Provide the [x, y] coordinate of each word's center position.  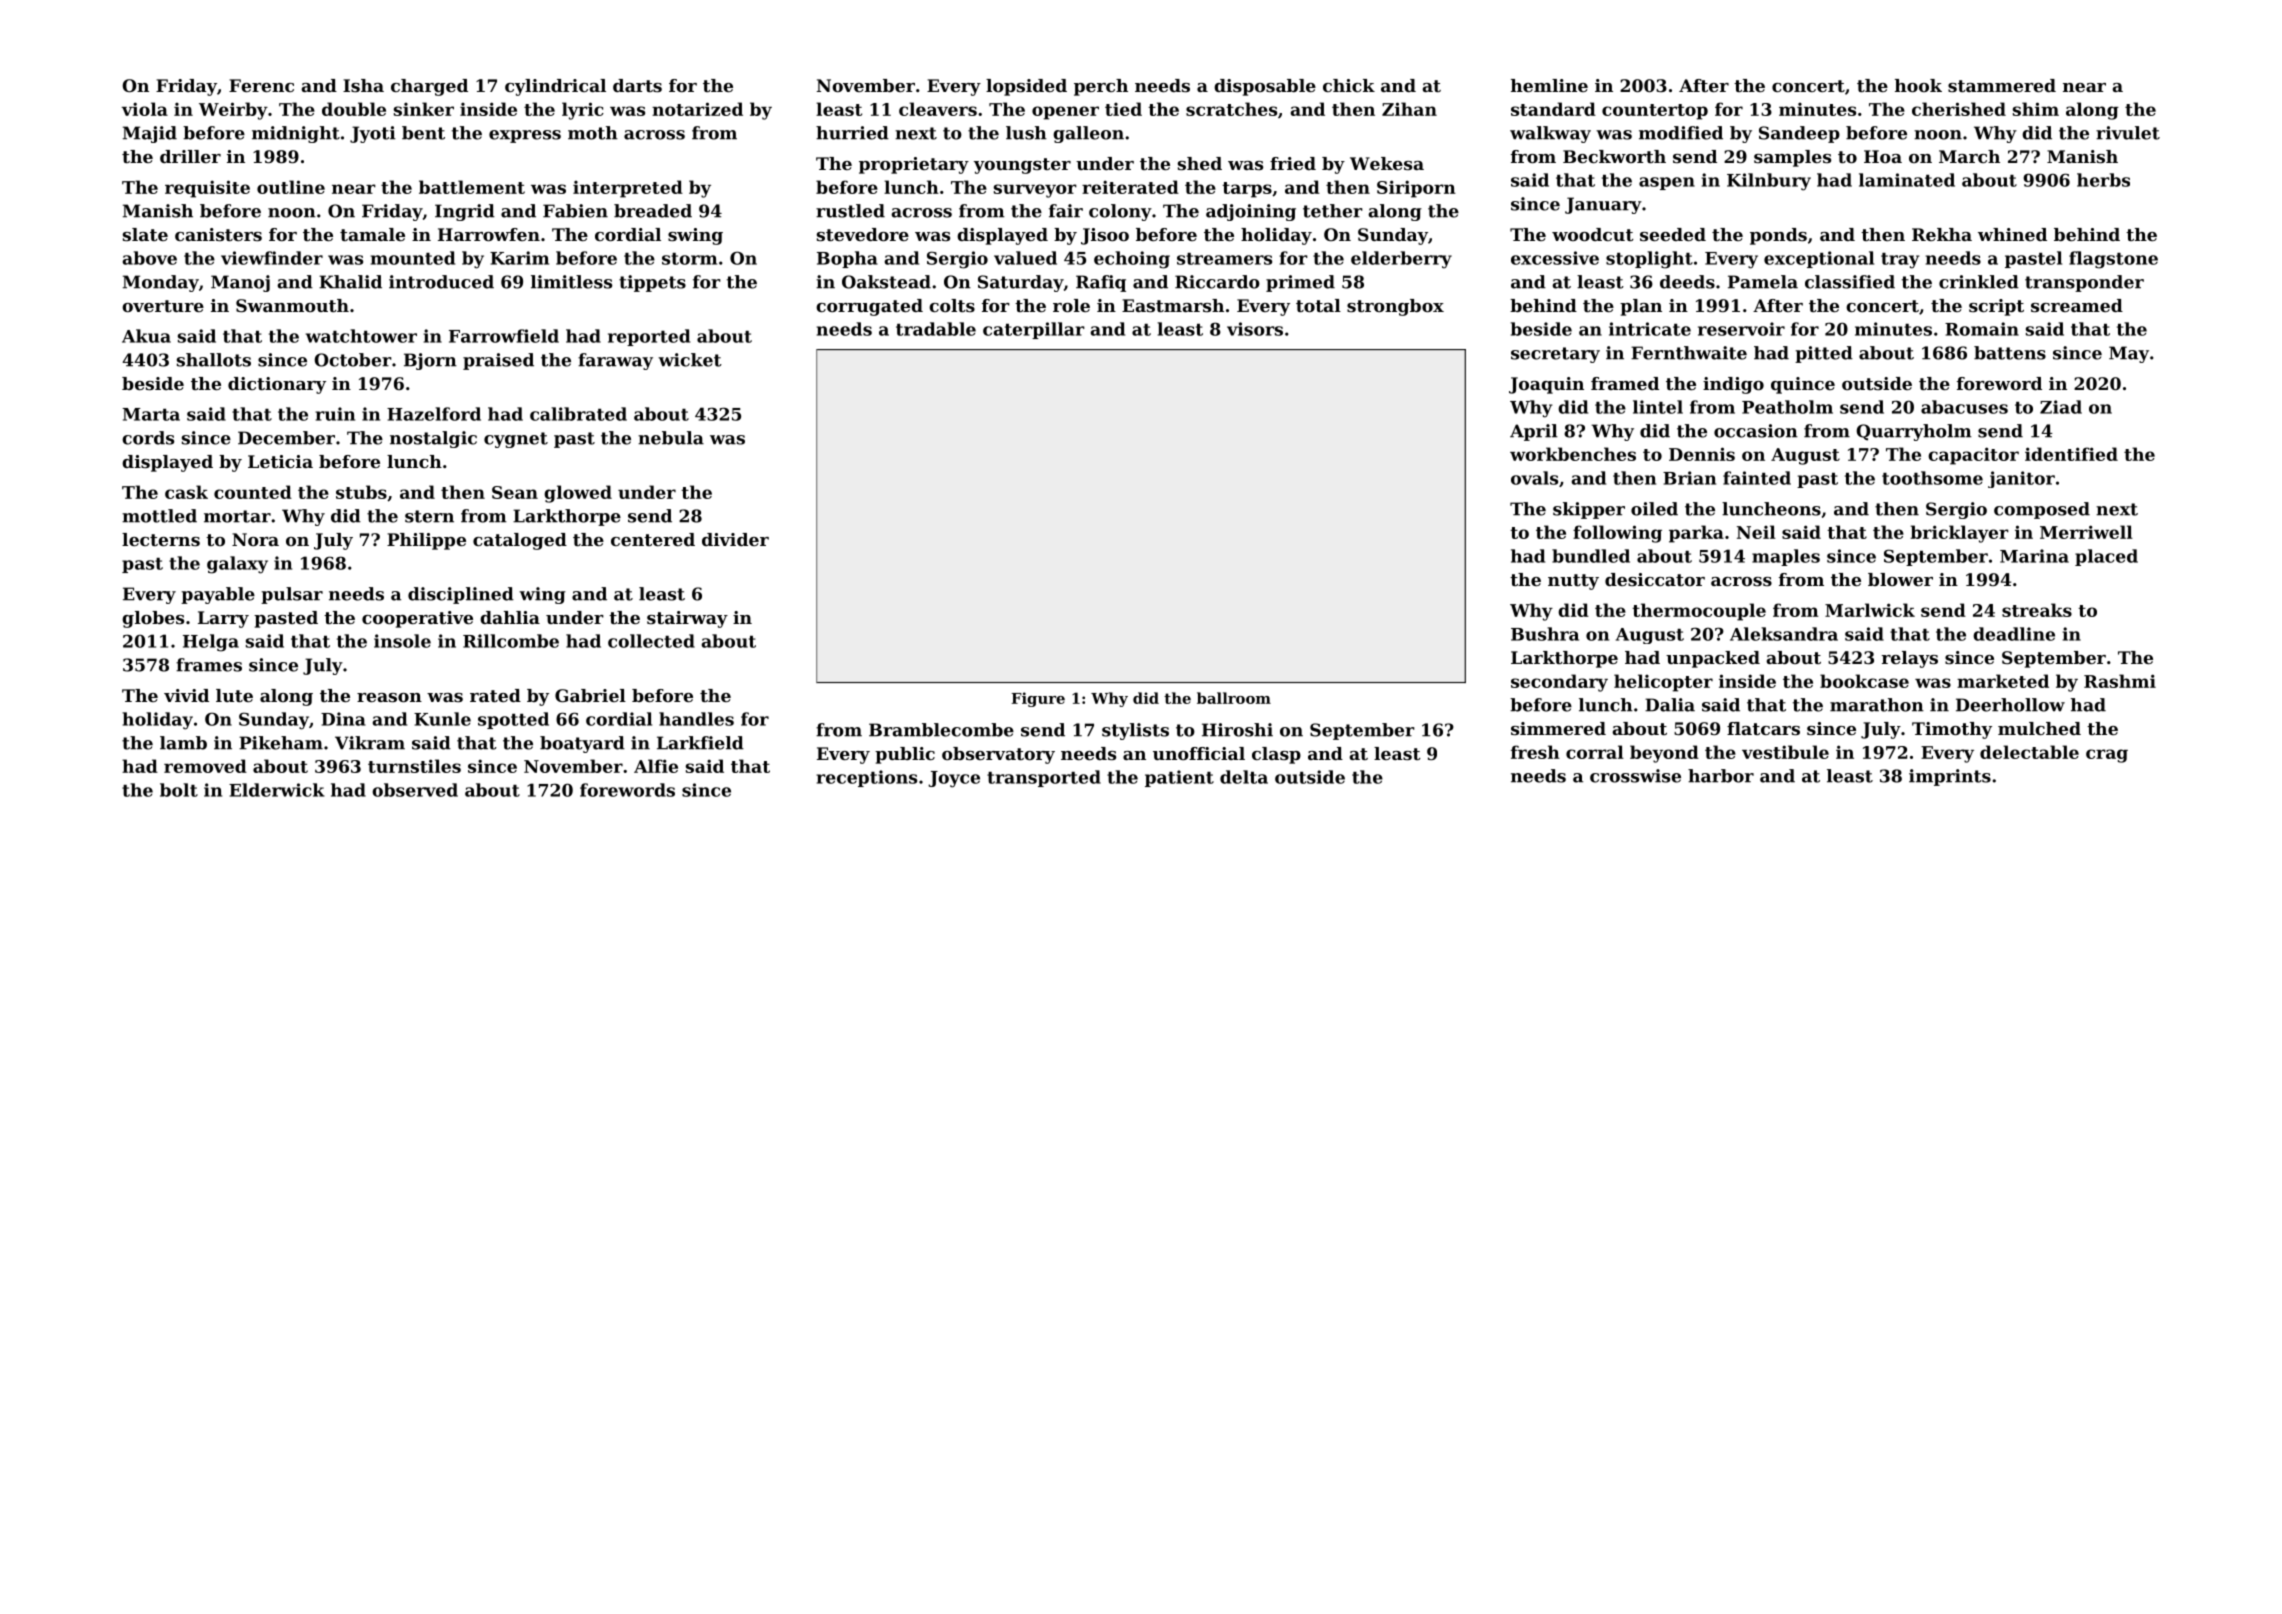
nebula [671, 438]
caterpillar [1034, 330]
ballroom [1234, 698]
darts [637, 85]
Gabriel [590, 695]
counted [253, 492]
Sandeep [1799, 134]
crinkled [1979, 282]
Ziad [2061, 407]
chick [1349, 85]
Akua [146, 336]
